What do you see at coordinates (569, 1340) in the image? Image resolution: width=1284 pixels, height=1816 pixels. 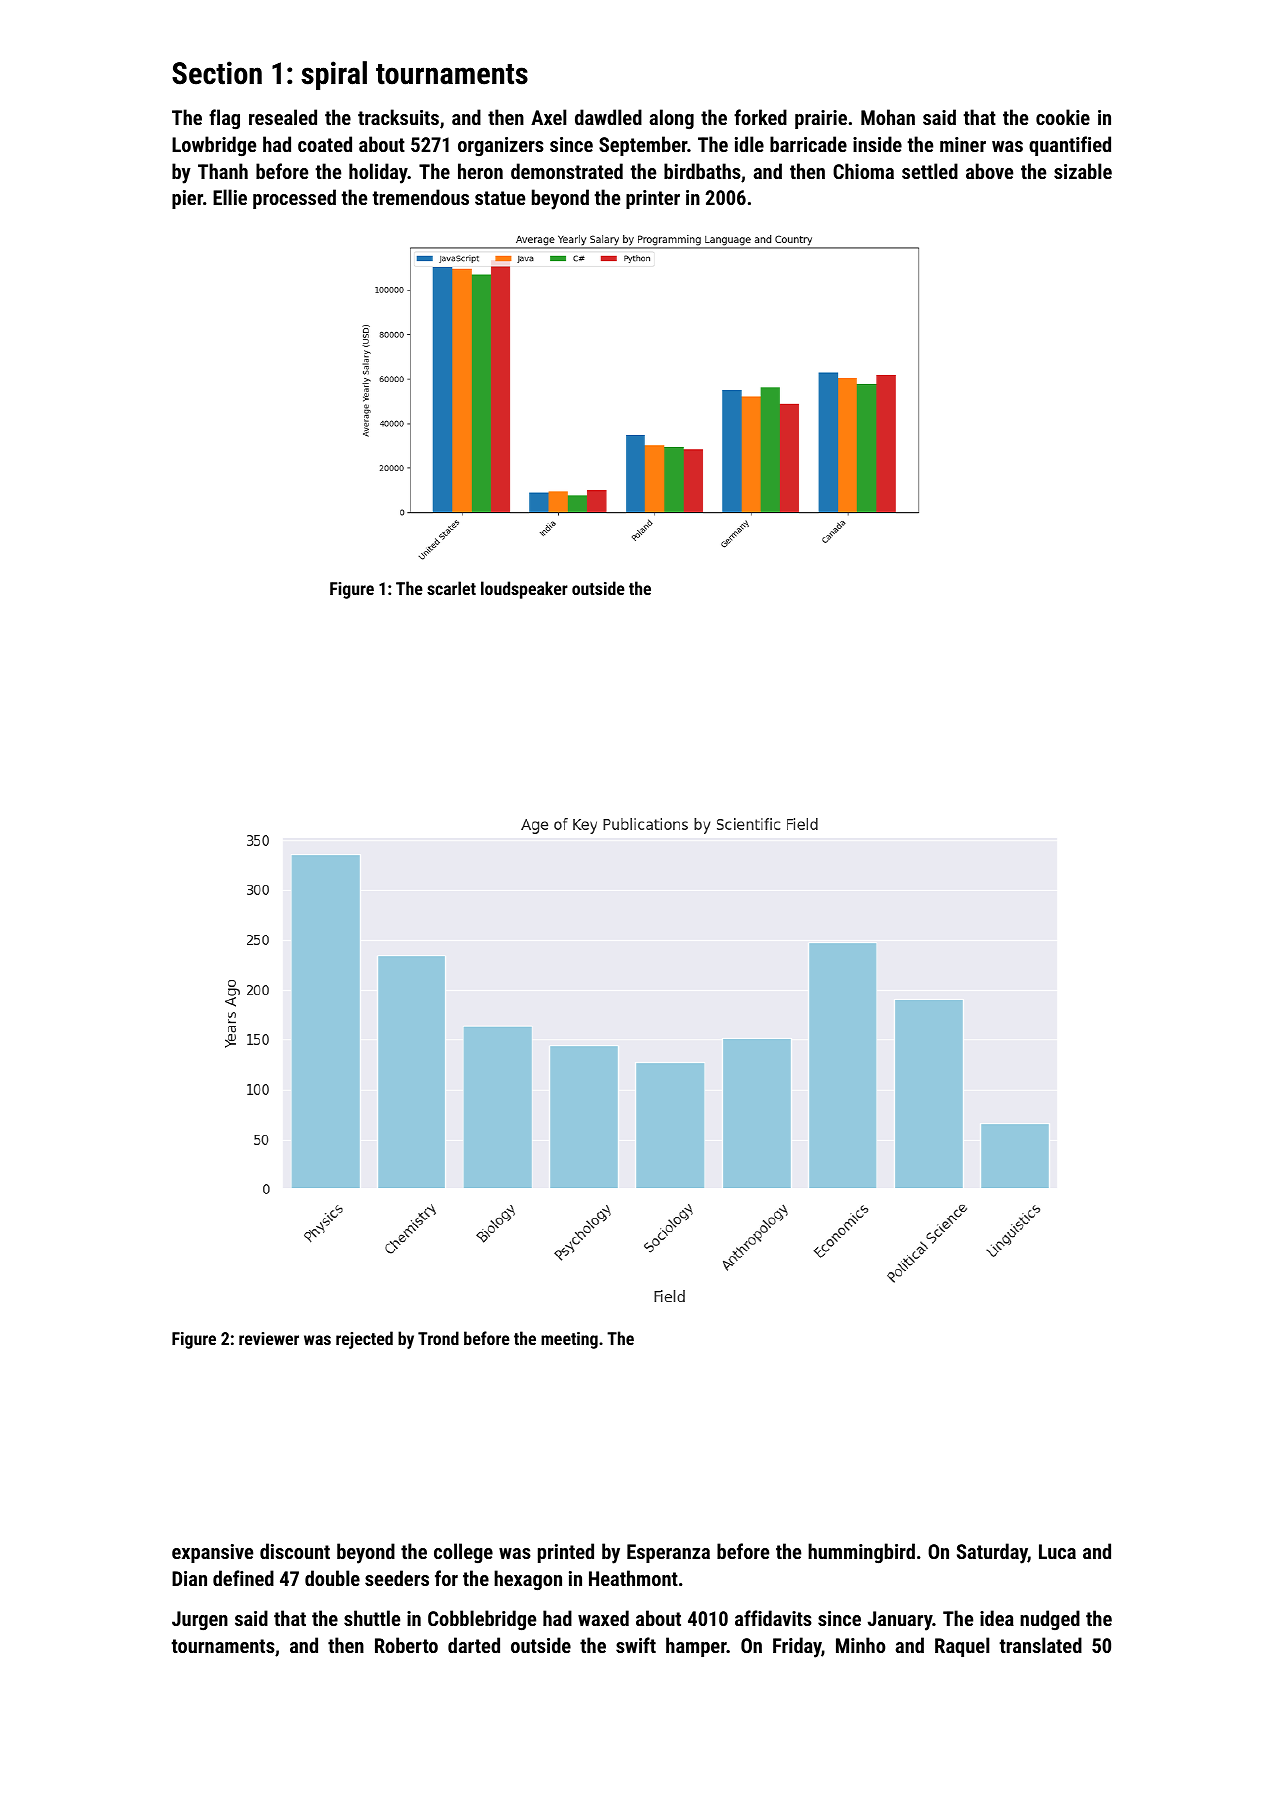 I see `meeting` at bounding box center [569, 1340].
